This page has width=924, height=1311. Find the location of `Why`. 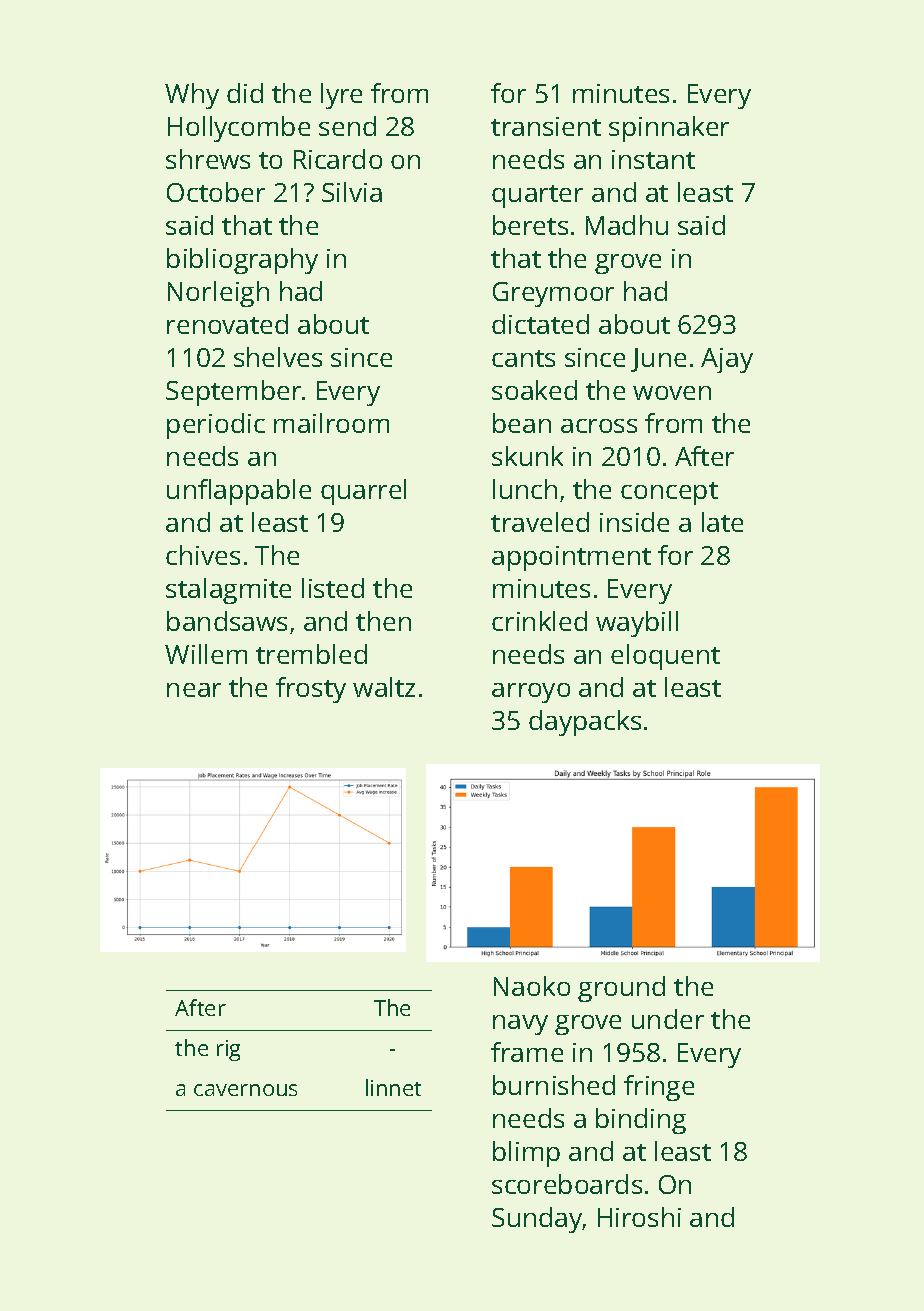

Why is located at coordinates (192, 96).
